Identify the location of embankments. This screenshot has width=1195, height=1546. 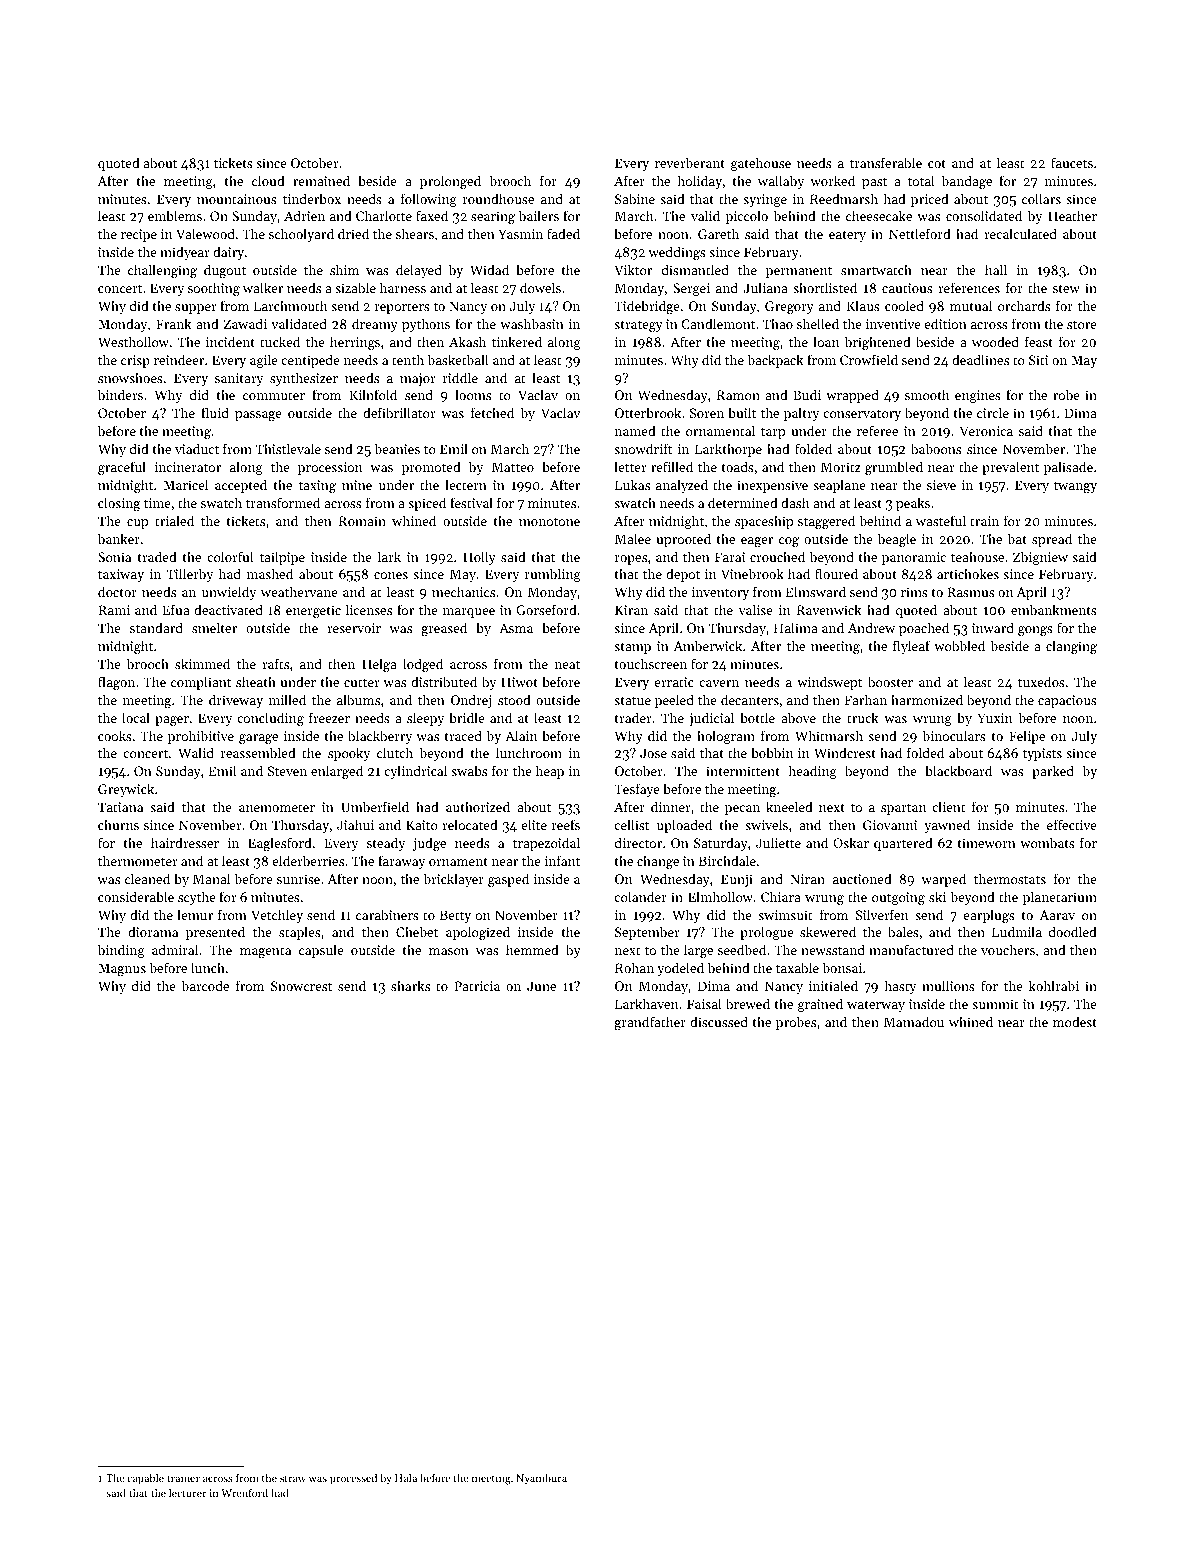
(1054, 609).
